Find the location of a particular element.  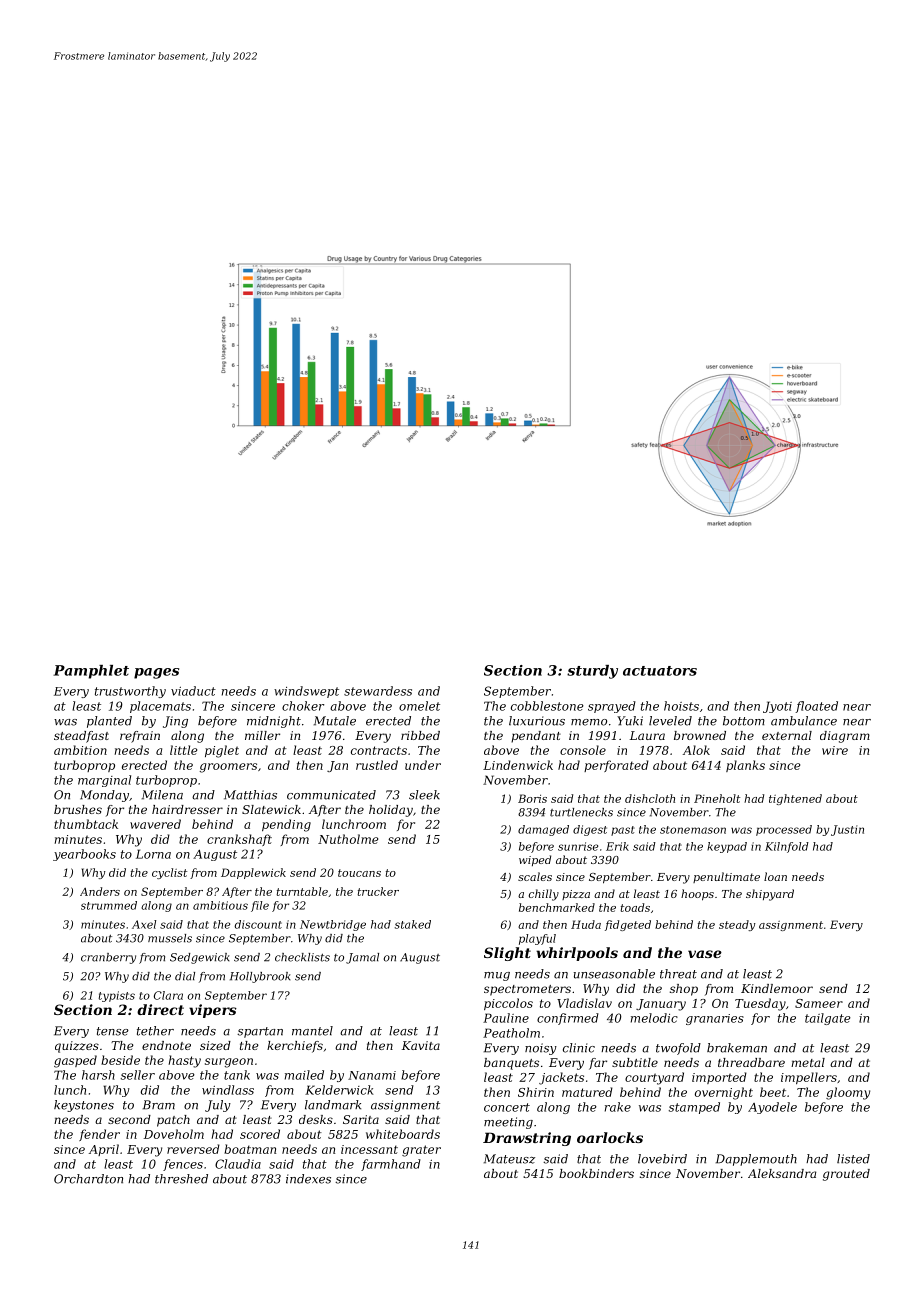

patch is located at coordinates (173, 1121).
